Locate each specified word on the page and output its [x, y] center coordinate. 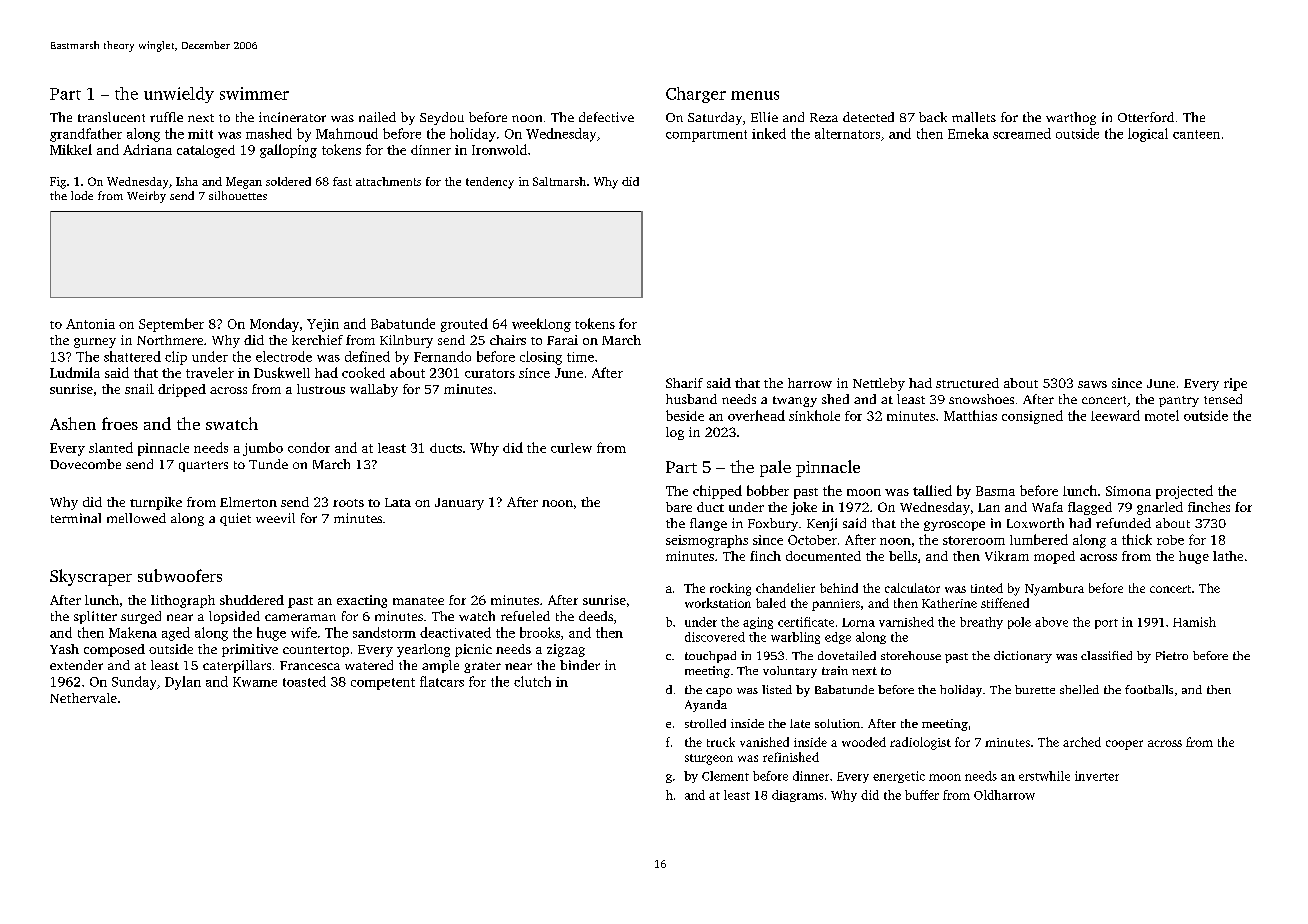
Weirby [146, 197]
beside [685, 415]
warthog [1071, 118]
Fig [58, 183]
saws [1092, 384]
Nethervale [83, 698]
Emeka [968, 133]
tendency [490, 183]
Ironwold [499, 149]
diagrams [797, 796]
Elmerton [248, 502]
